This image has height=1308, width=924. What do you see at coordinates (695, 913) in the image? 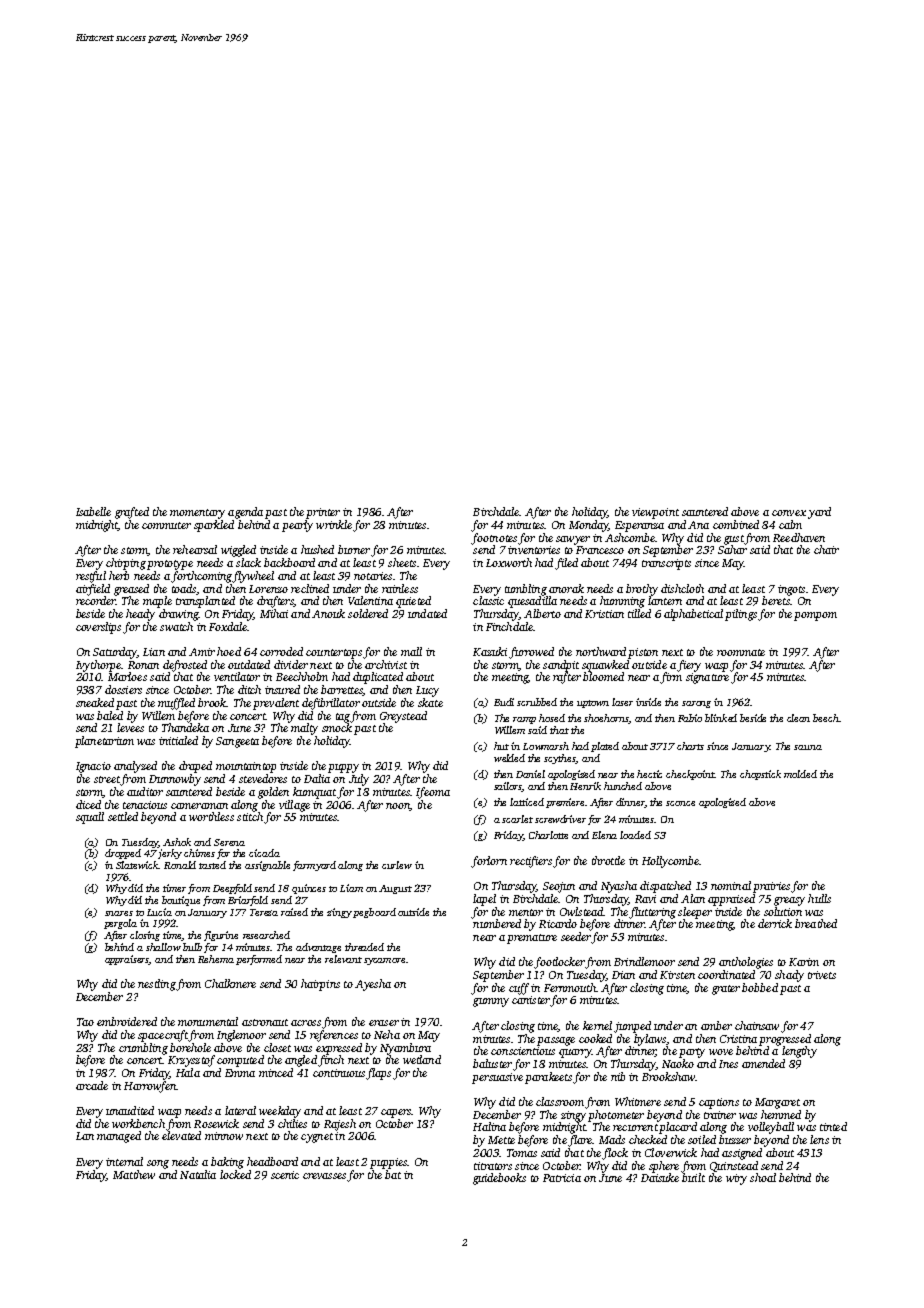
I see `sleeper` at bounding box center [695, 913].
